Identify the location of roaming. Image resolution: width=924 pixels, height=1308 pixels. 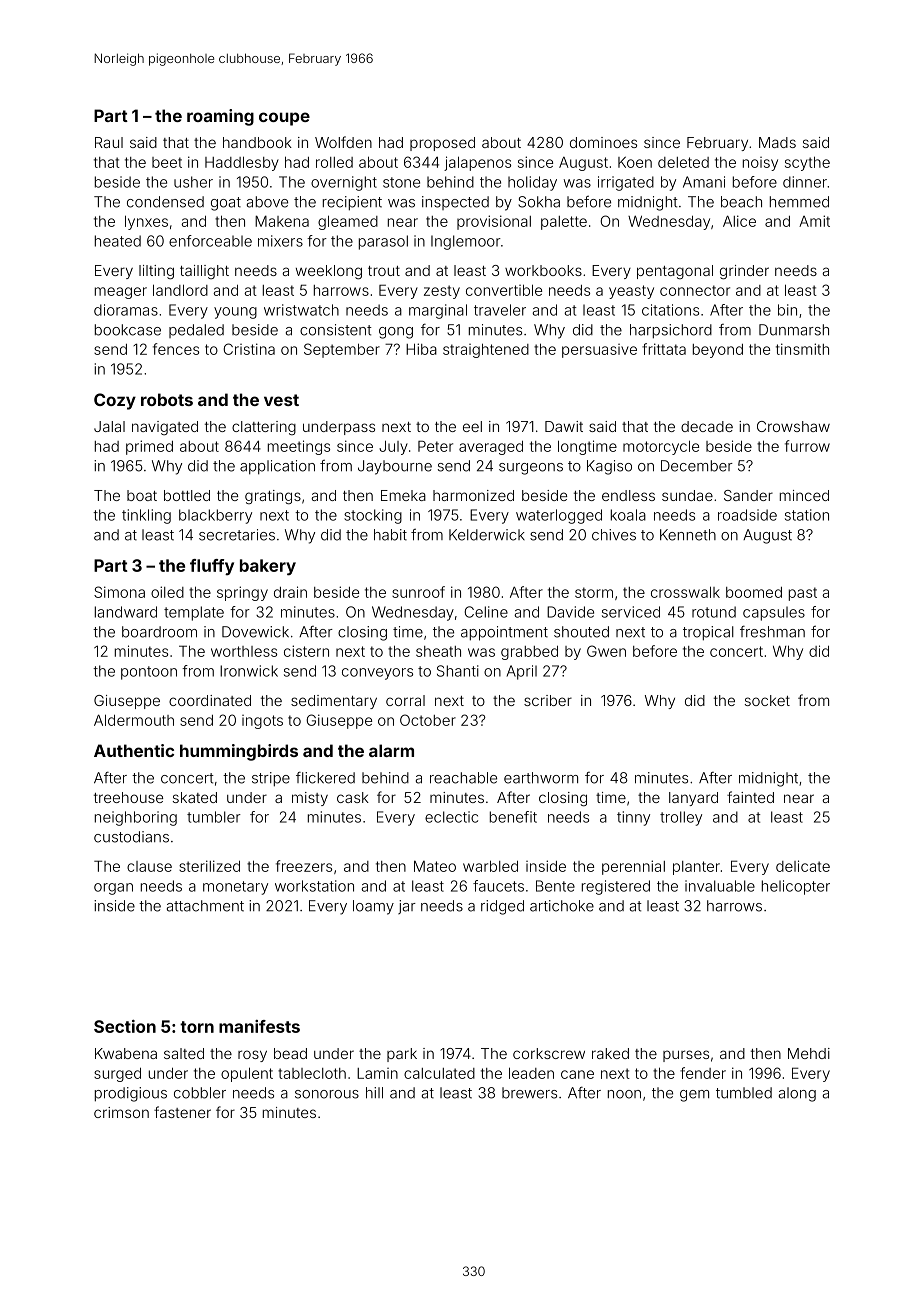
(220, 117).
